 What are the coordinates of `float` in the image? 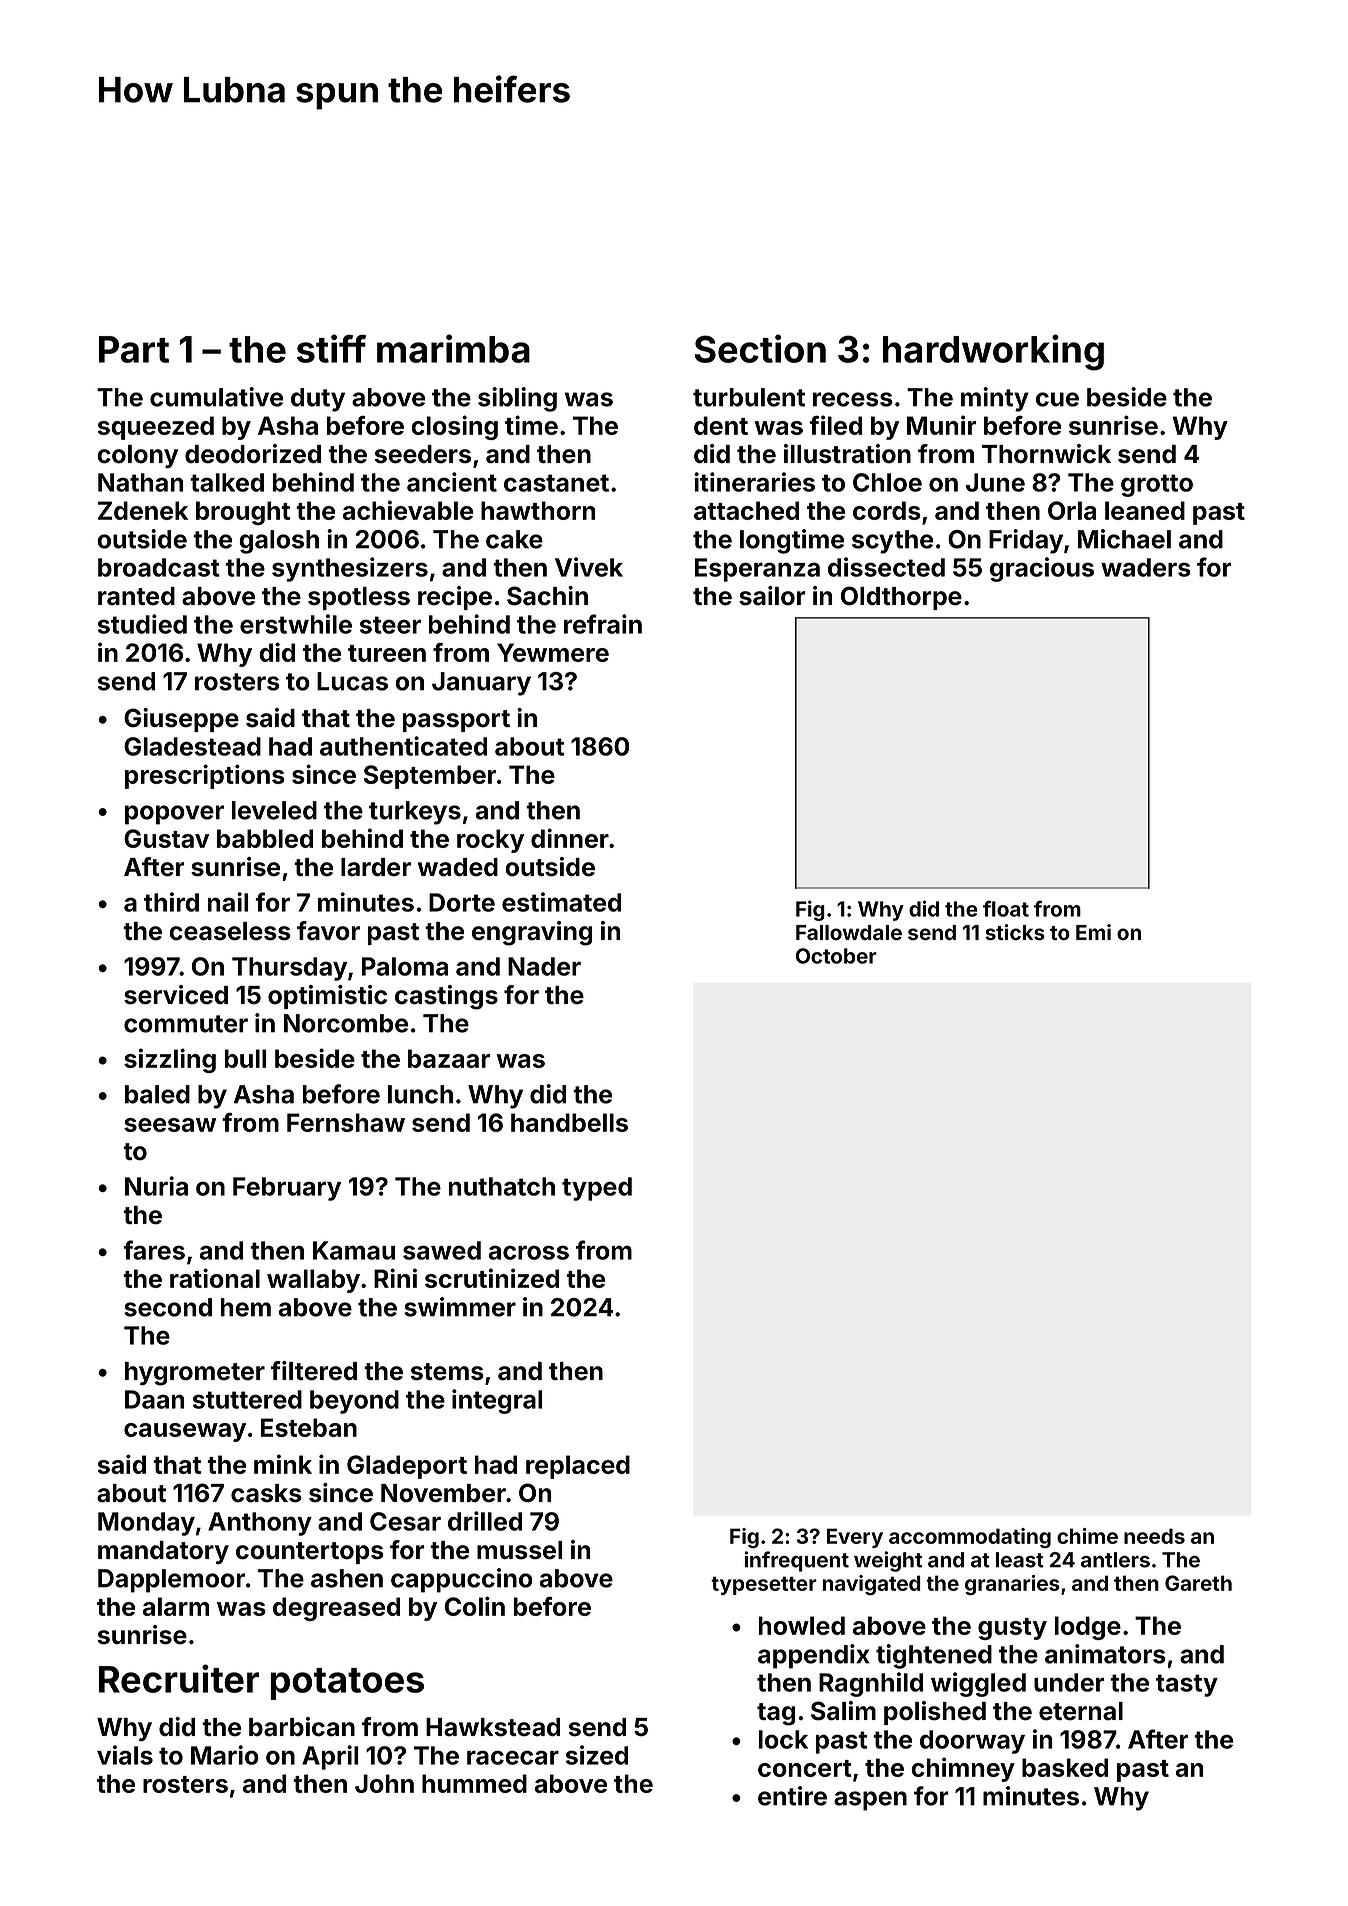 It's located at (1006, 909).
